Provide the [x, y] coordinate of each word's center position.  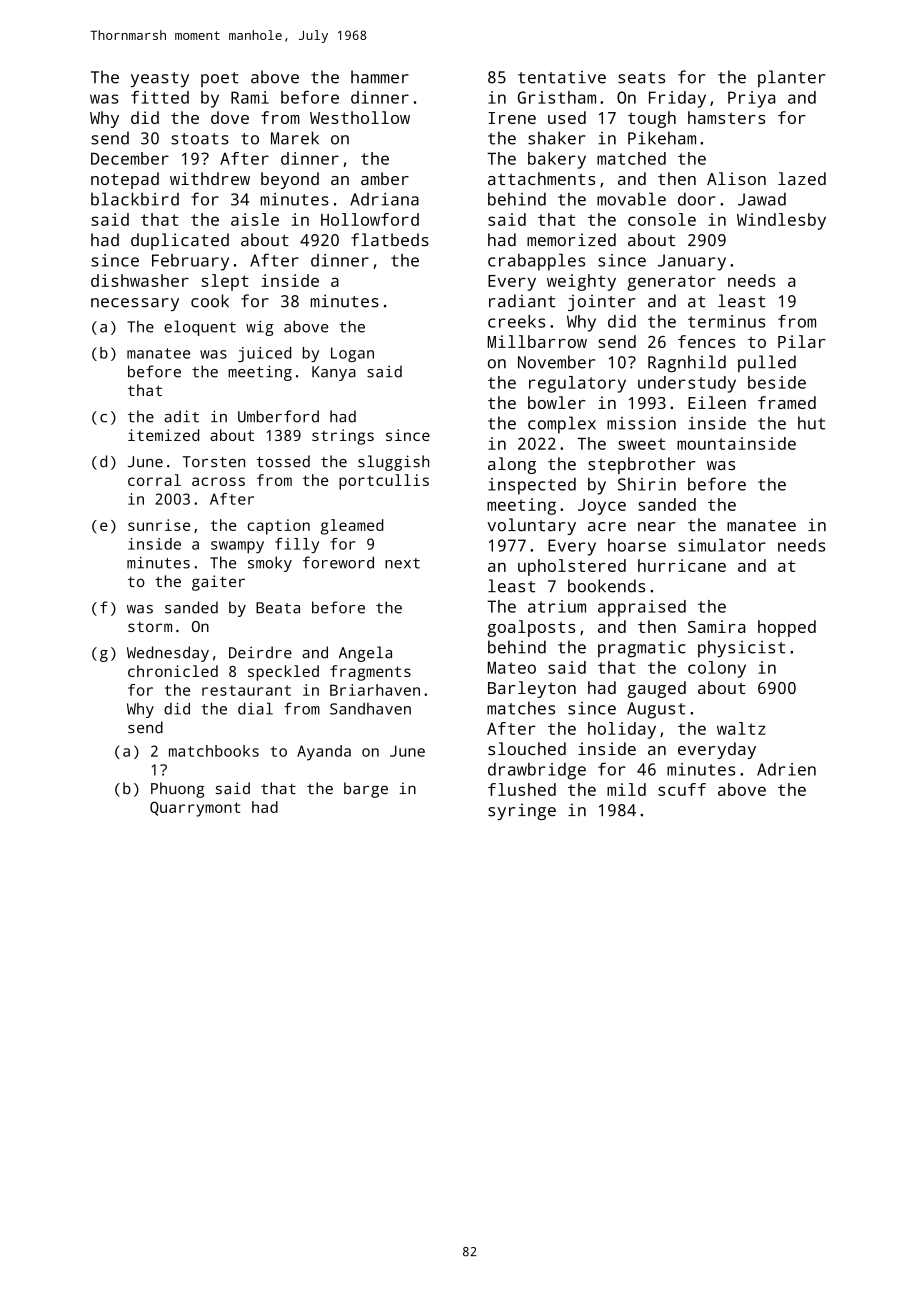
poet [220, 79]
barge [366, 790]
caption [278, 527]
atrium [557, 606]
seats [641, 78]
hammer [380, 77]
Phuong [177, 790]
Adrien [786, 769]
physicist [741, 649]
